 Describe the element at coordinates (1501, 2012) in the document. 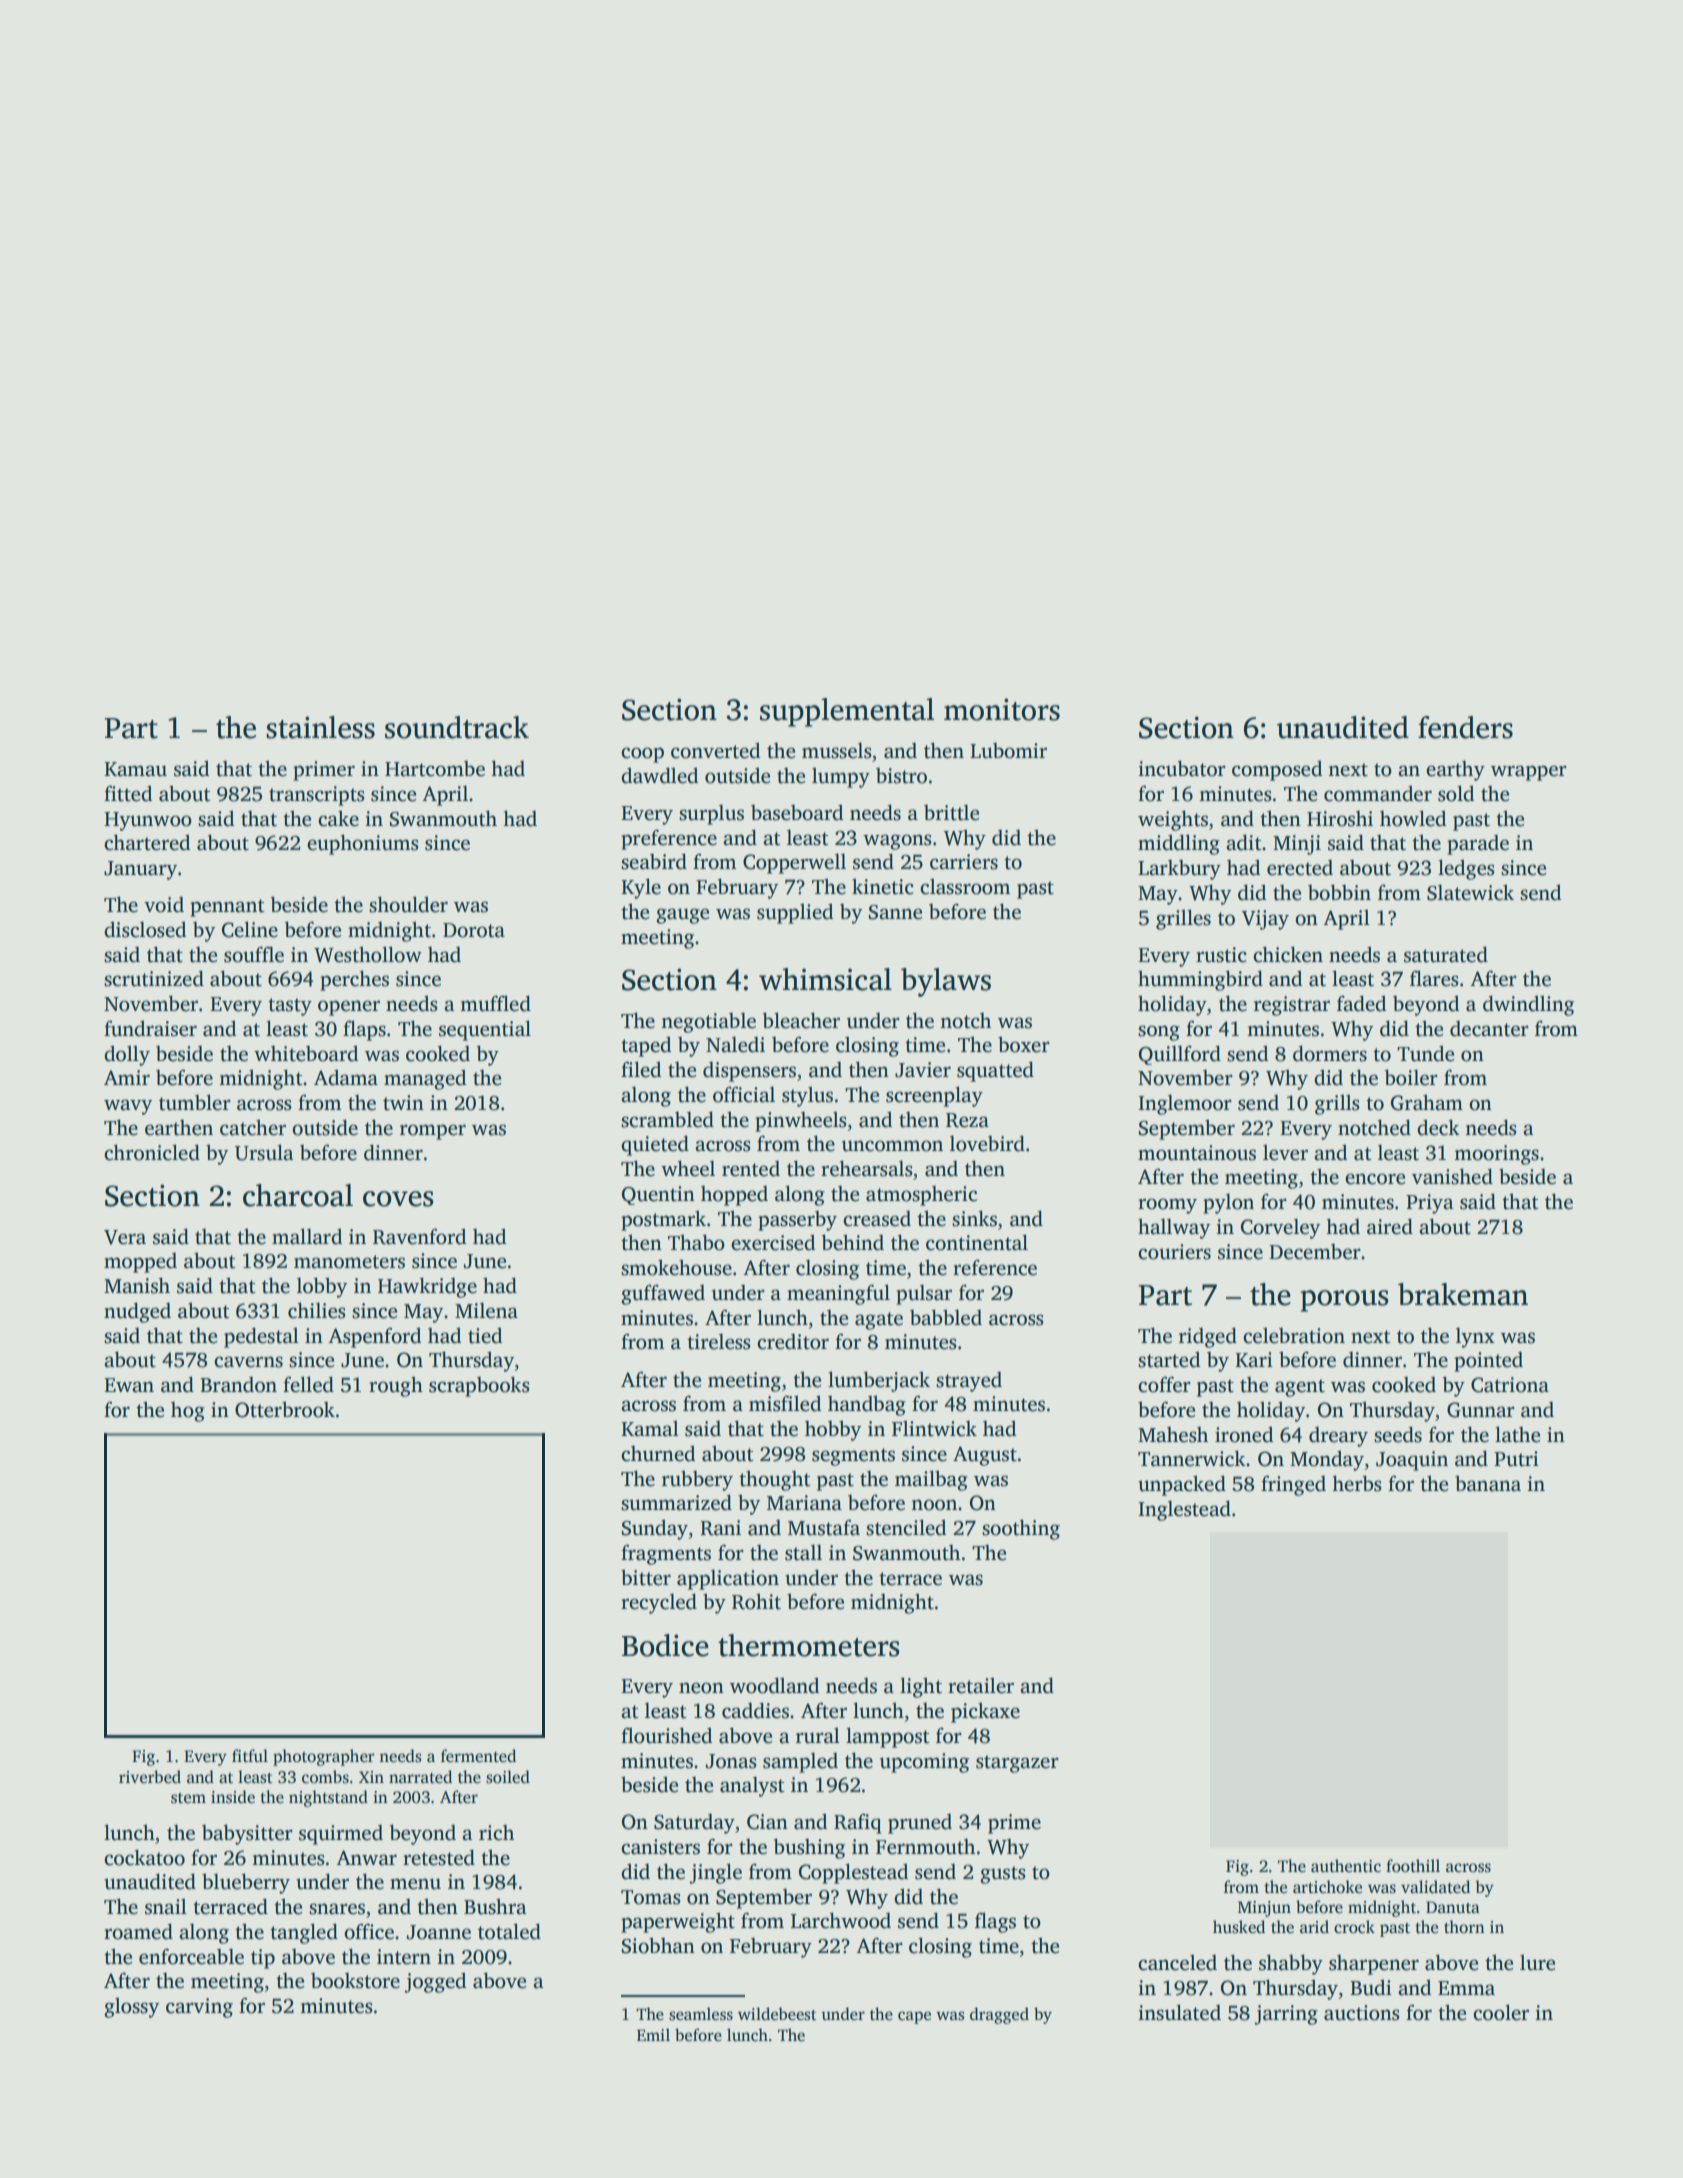

I see `cooler` at that location.
